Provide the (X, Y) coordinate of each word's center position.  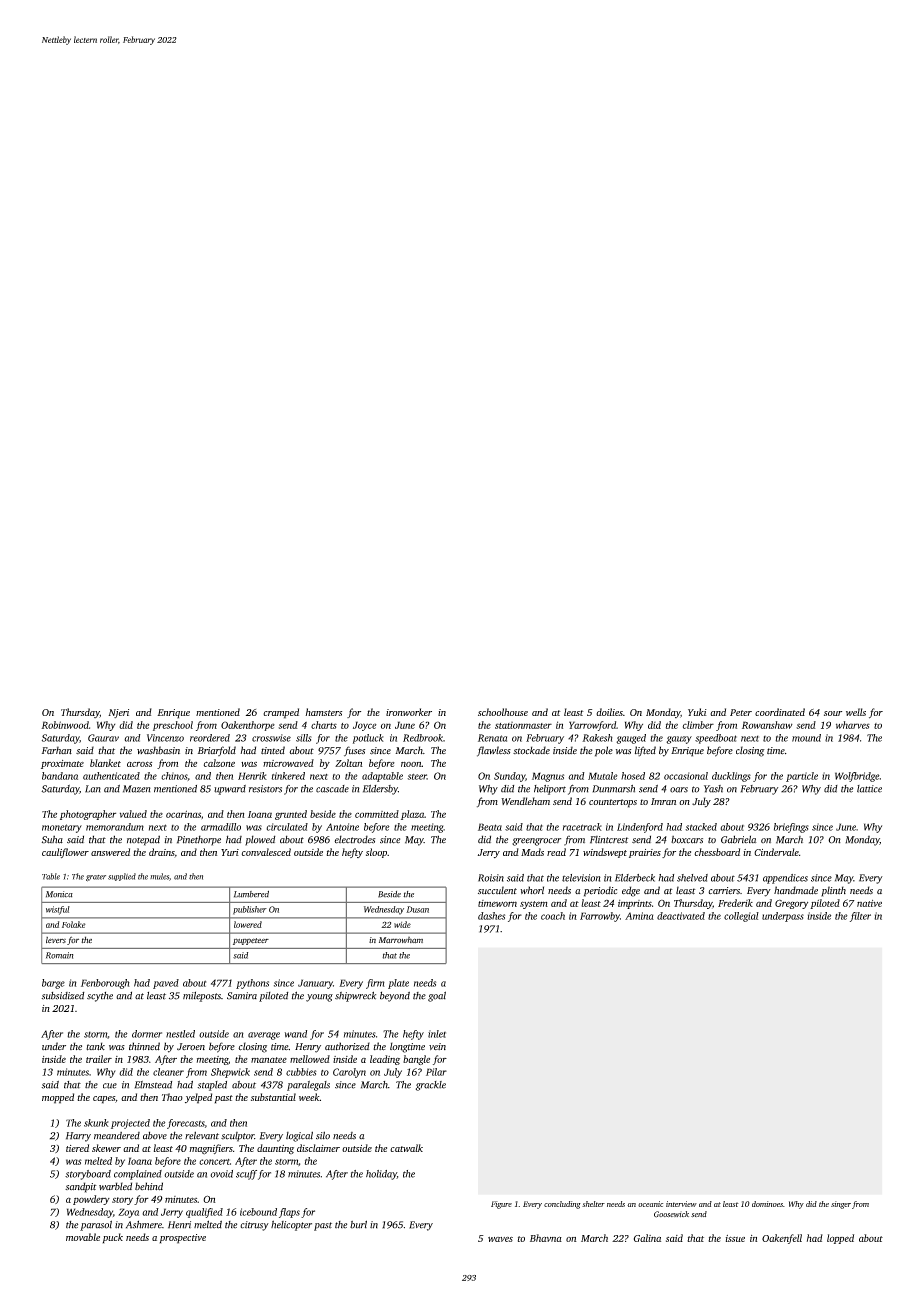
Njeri (118, 713)
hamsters (323, 712)
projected (130, 1124)
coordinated (780, 712)
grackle (431, 1086)
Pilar (436, 1072)
